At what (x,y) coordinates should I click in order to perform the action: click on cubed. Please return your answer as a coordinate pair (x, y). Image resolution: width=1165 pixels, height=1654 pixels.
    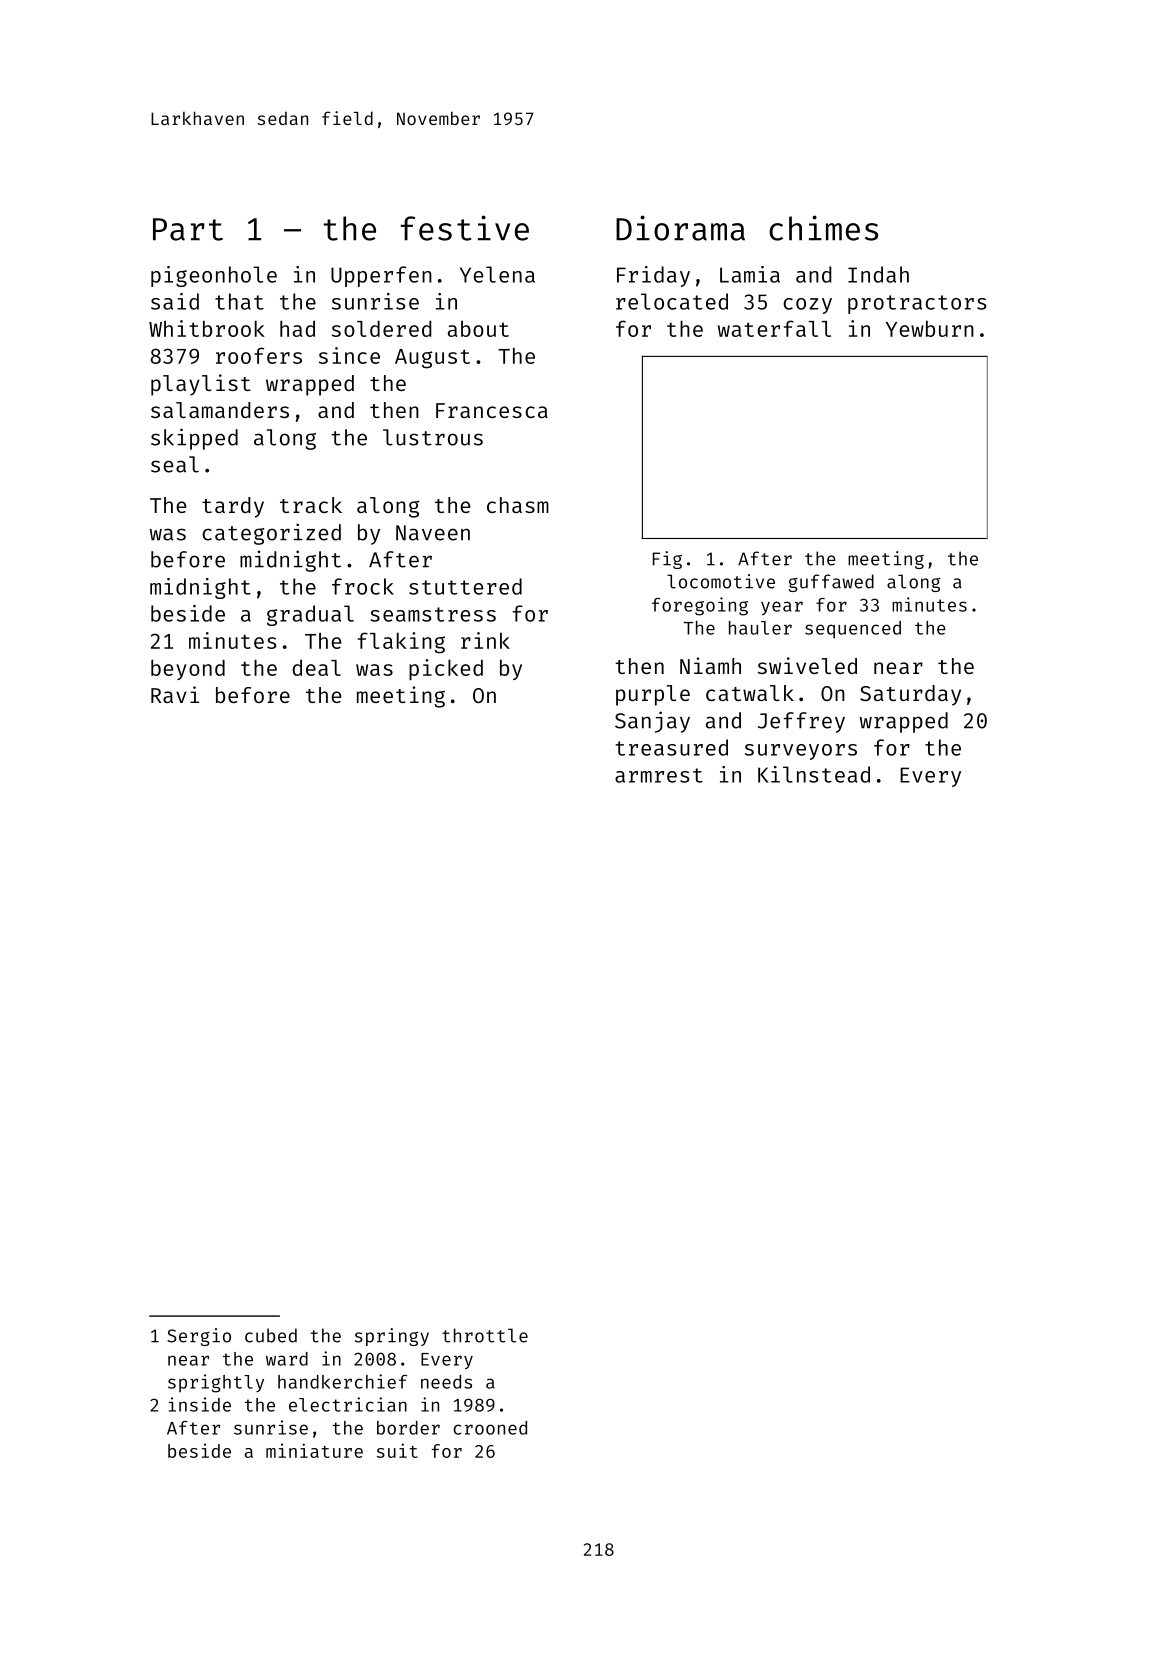
    Looking at the image, I should click on (271, 1335).
